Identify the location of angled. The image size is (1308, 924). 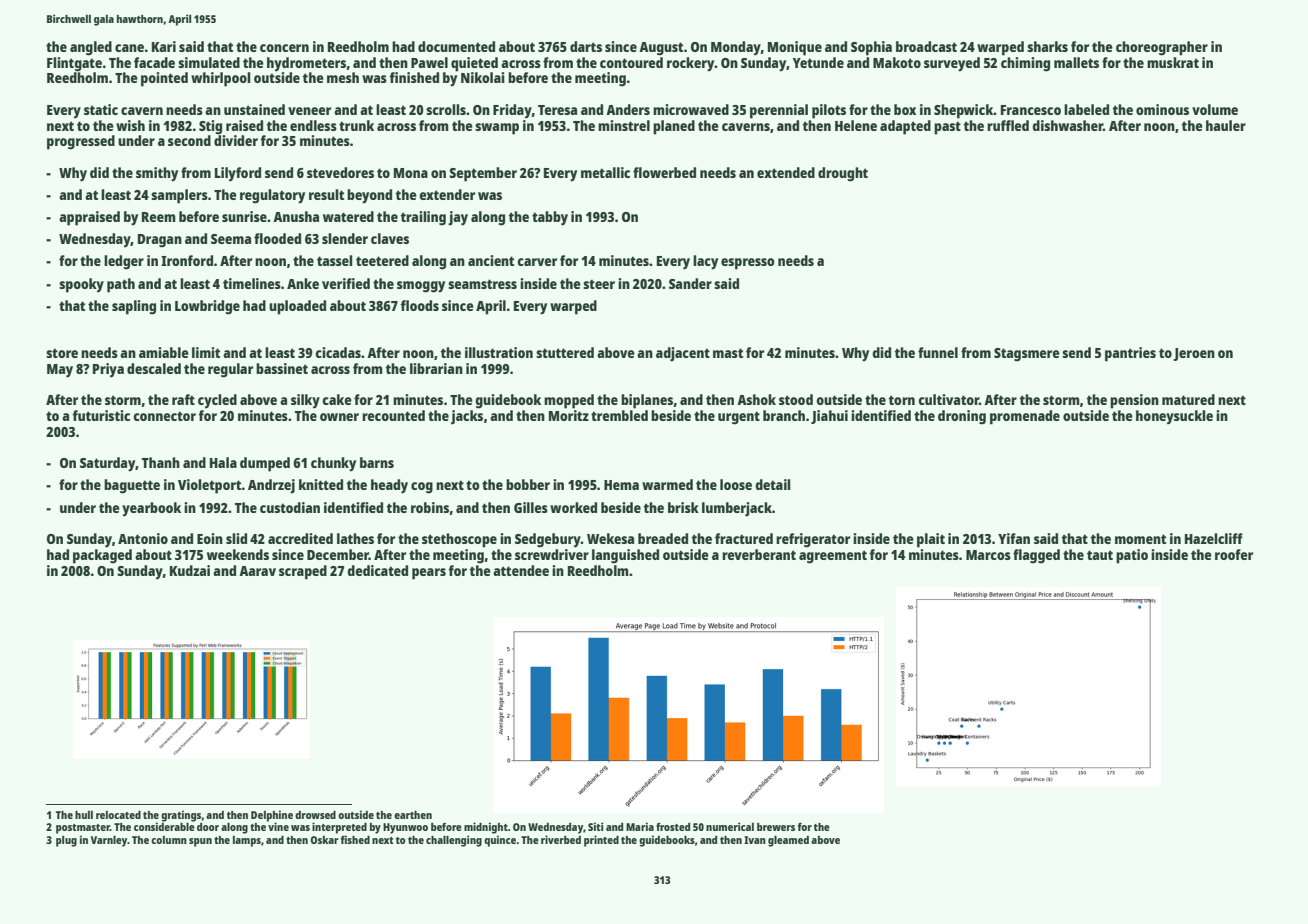
(91, 48).
